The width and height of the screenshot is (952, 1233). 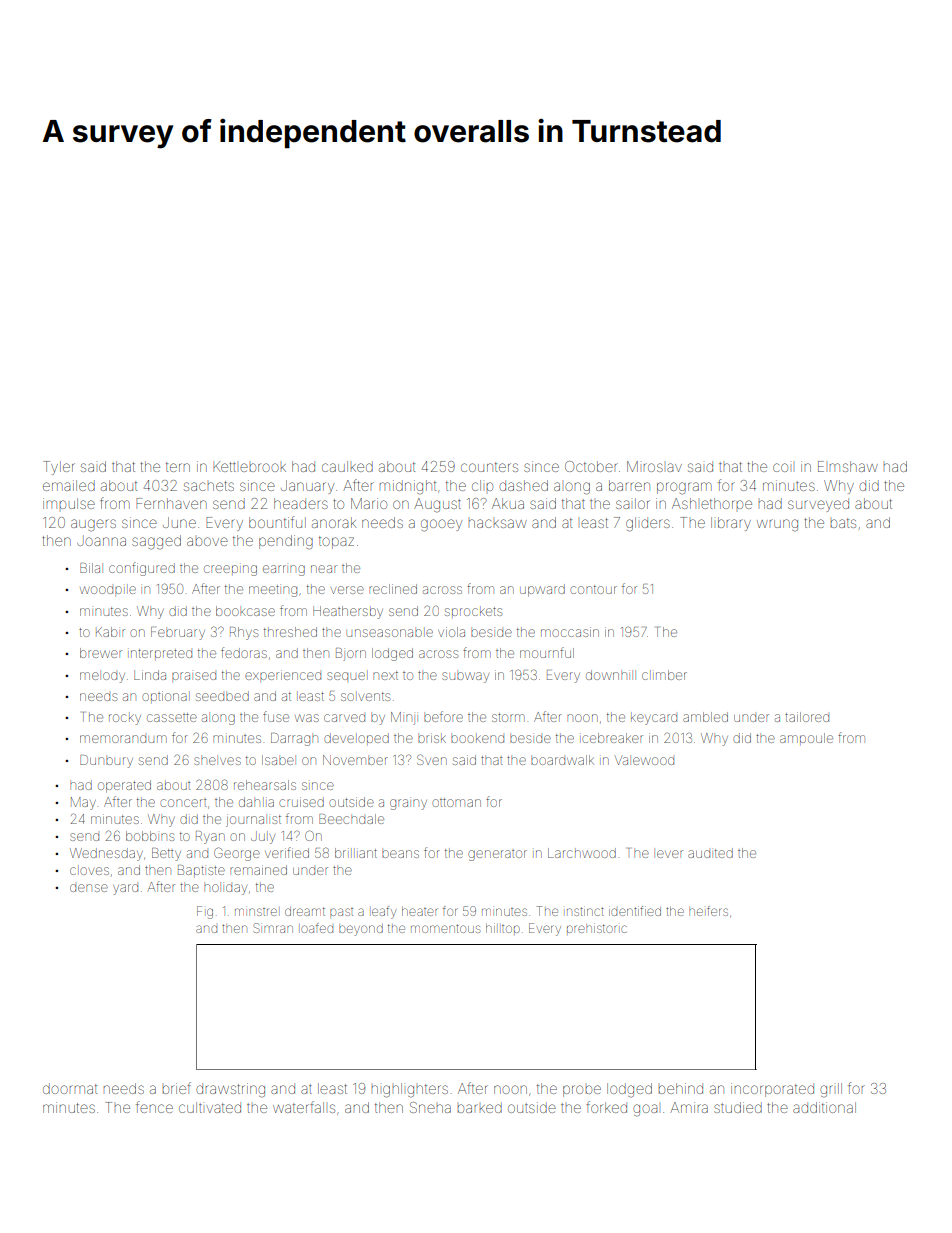 I want to click on caulked, so click(x=347, y=466).
